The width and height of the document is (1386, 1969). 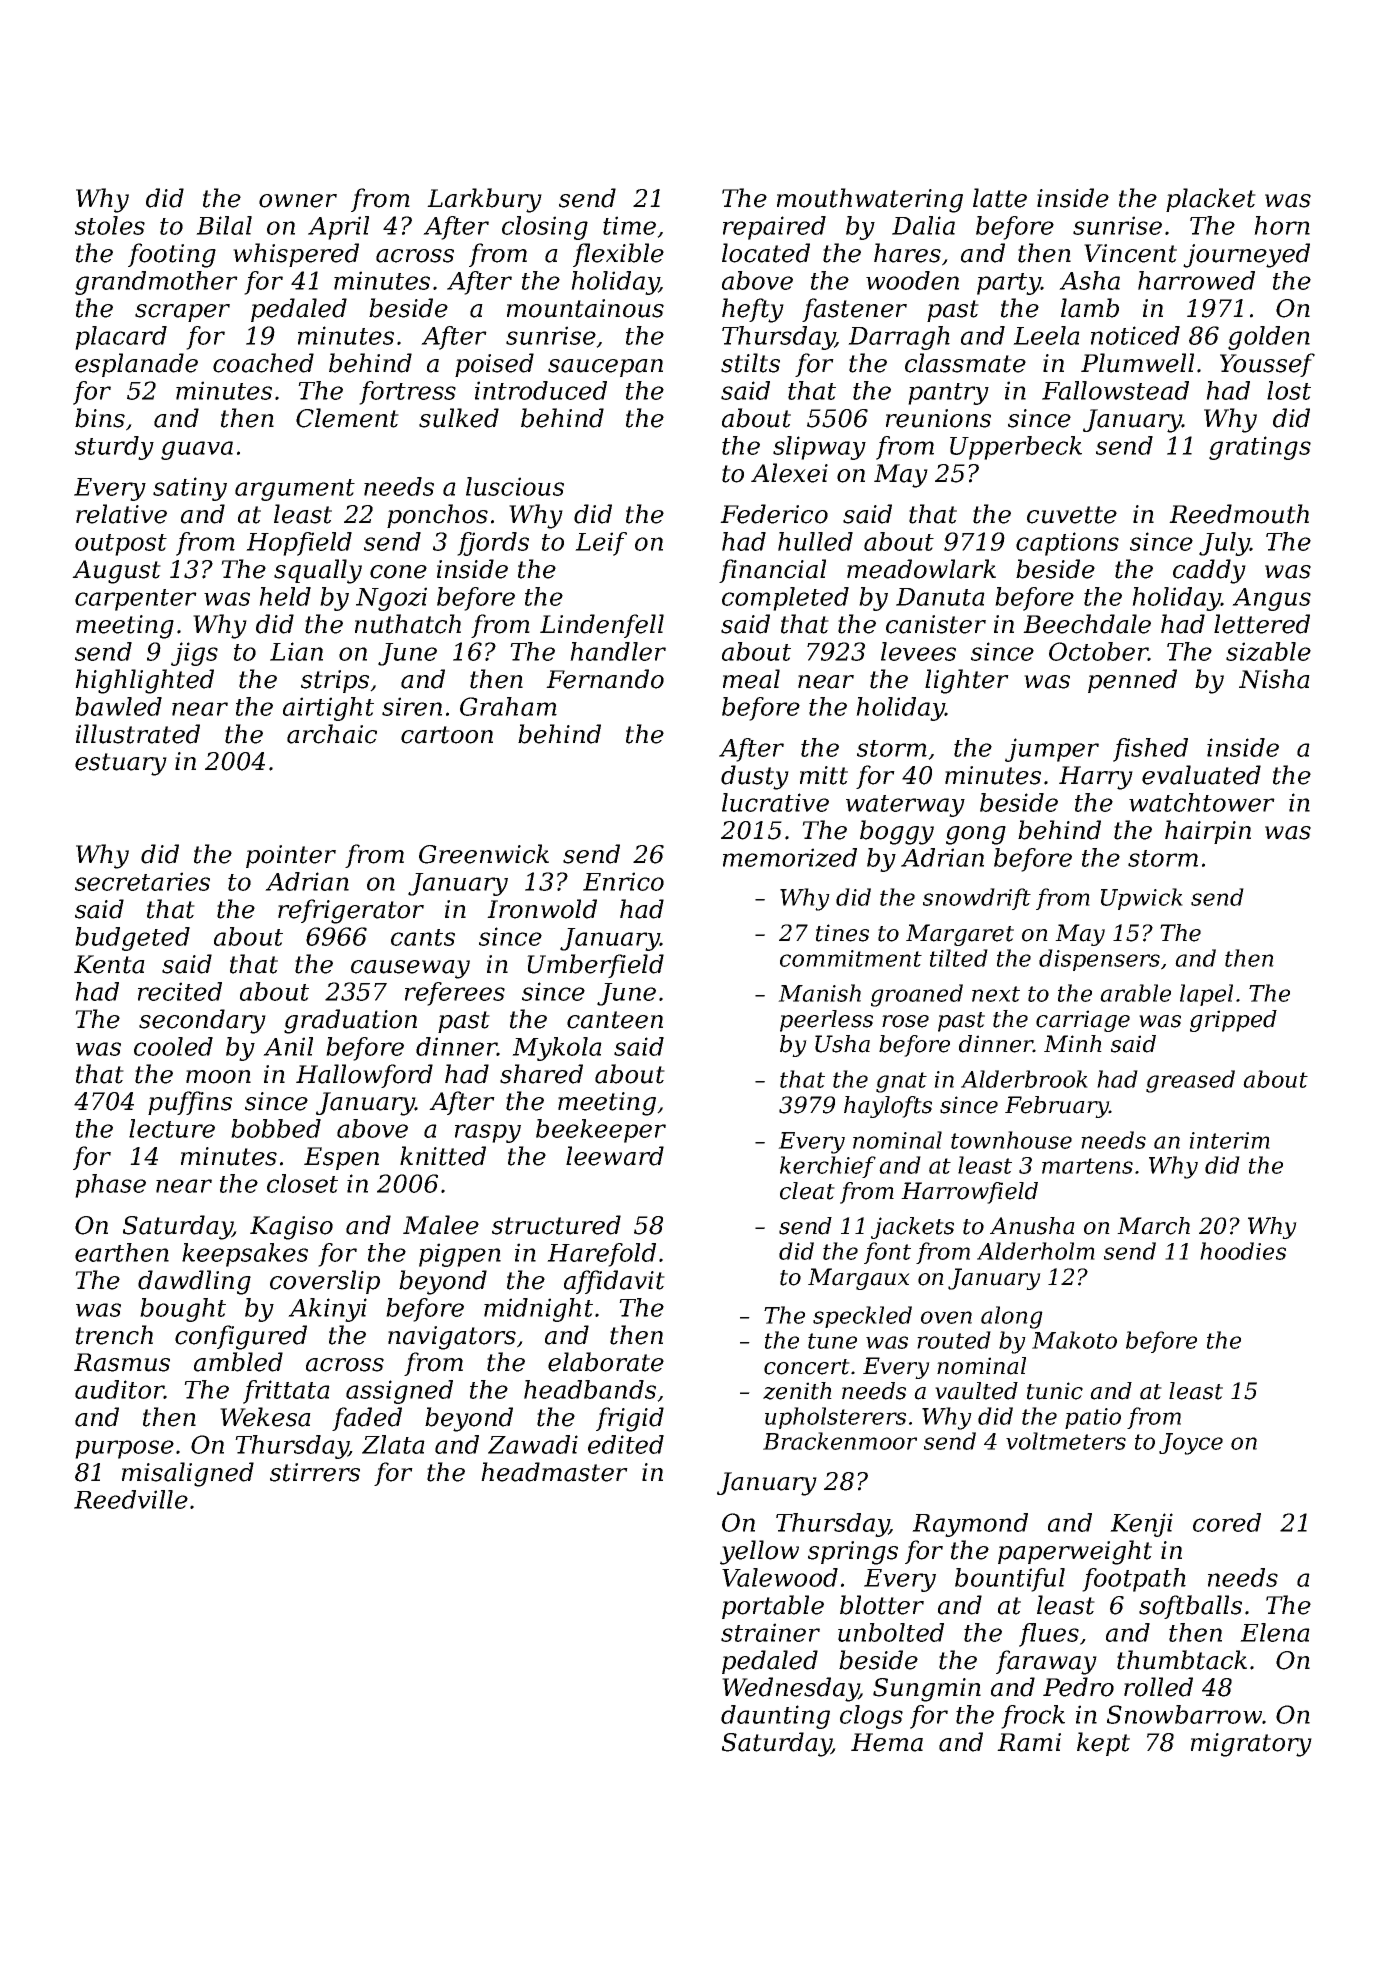 What do you see at coordinates (1202, 802) in the document?
I see `watchtower` at bounding box center [1202, 802].
